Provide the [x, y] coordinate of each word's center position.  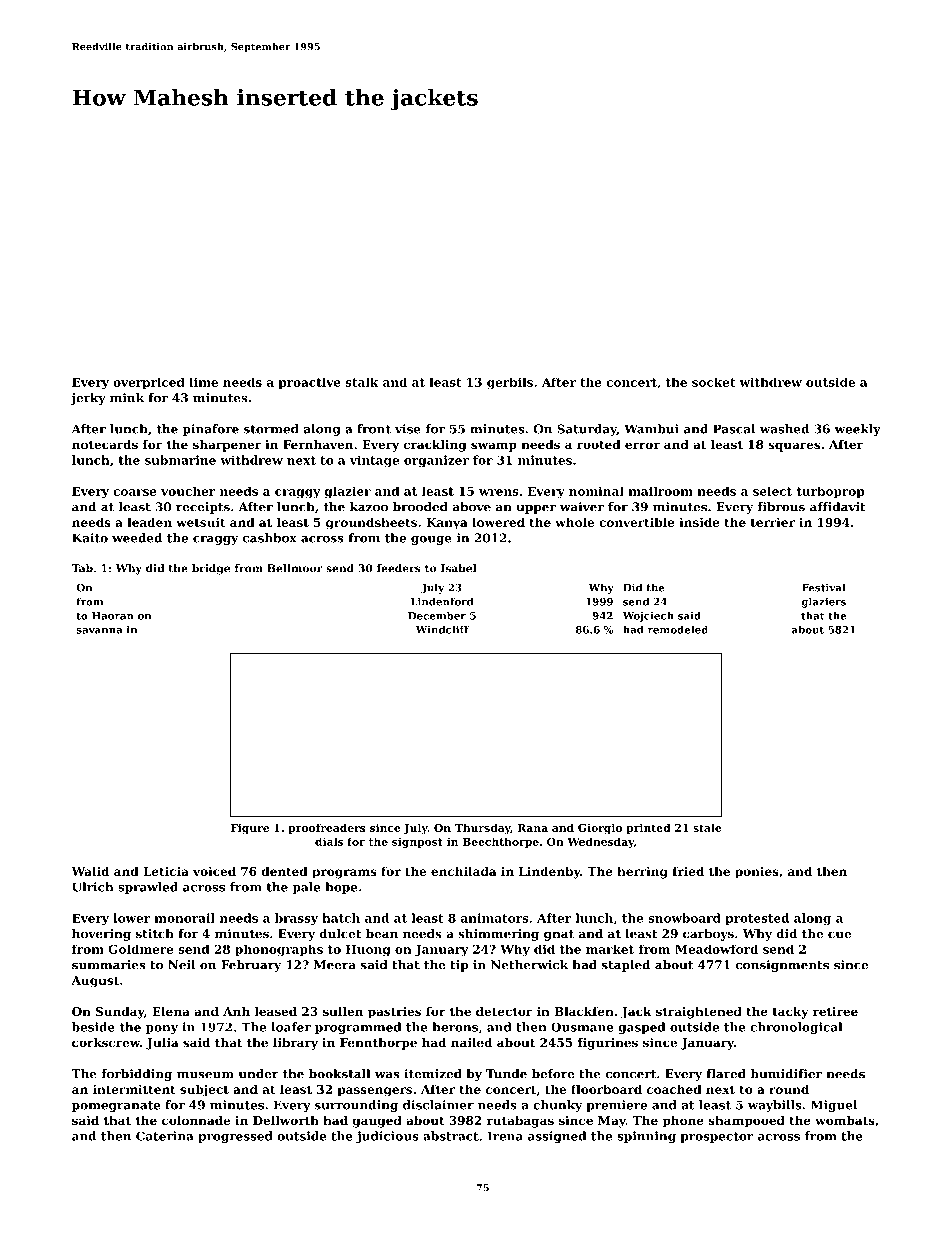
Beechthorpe [501, 842]
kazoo [369, 507]
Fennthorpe [378, 1044]
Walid [90, 871]
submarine [180, 460]
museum [205, 1075]
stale [707, 827]
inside [699, 522]
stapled [626, 966]
